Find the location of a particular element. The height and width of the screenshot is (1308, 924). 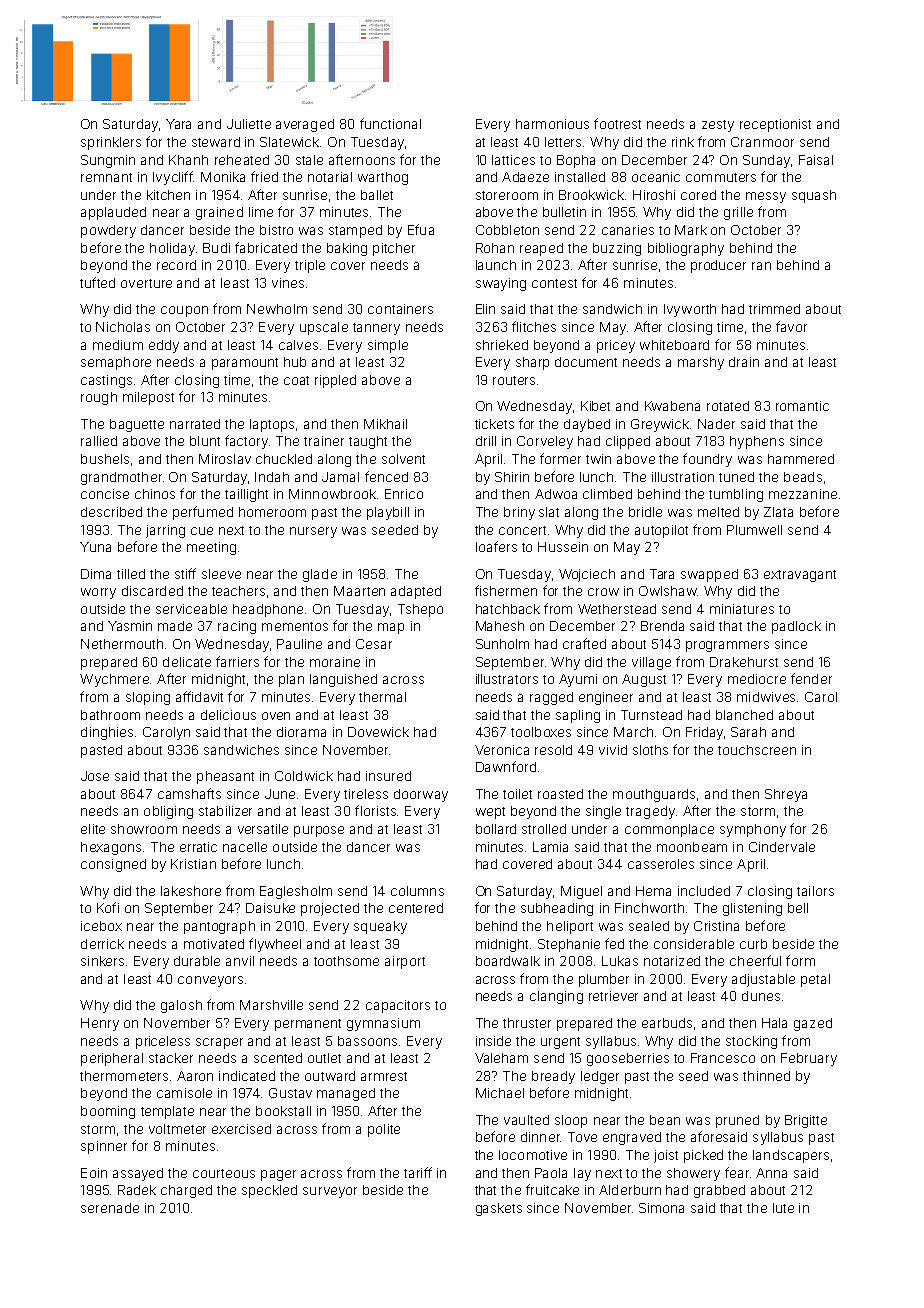

Jose is located at coordinates (95, 776).
